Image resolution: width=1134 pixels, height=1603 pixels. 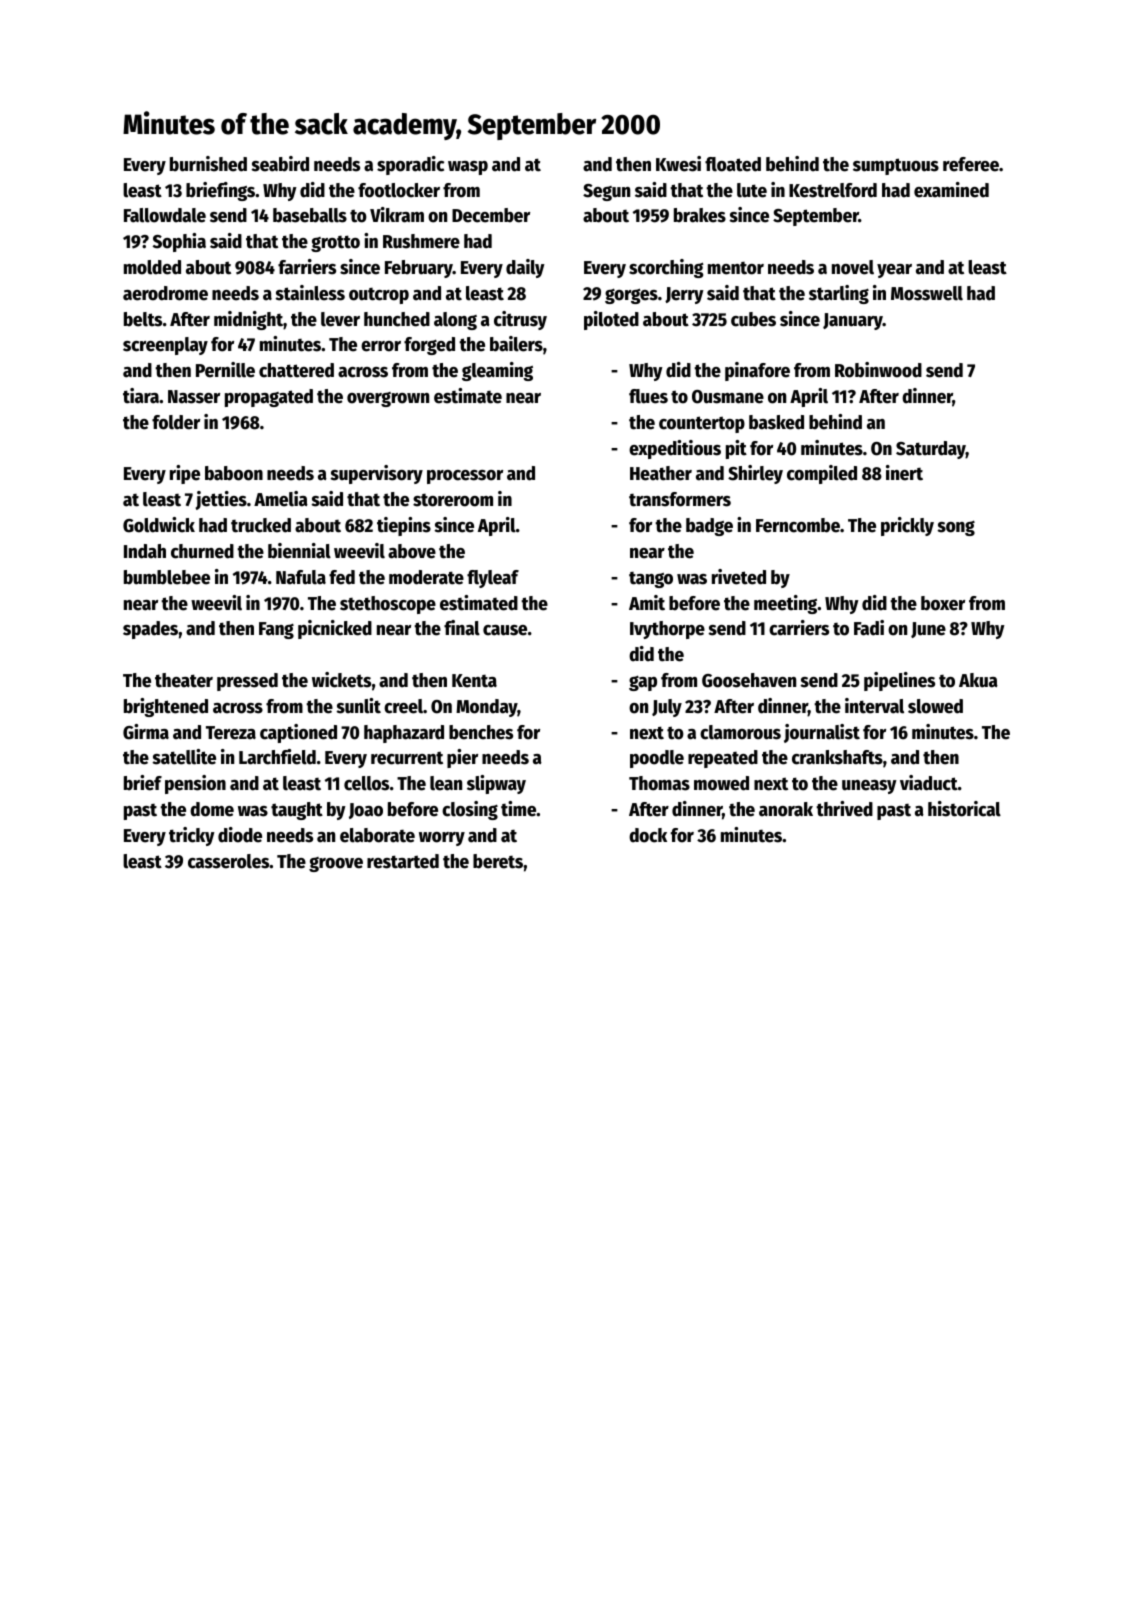 What do you see at coordinates (611, 320) in the image?
I see `piloted` at bounding box center [611, 320].
